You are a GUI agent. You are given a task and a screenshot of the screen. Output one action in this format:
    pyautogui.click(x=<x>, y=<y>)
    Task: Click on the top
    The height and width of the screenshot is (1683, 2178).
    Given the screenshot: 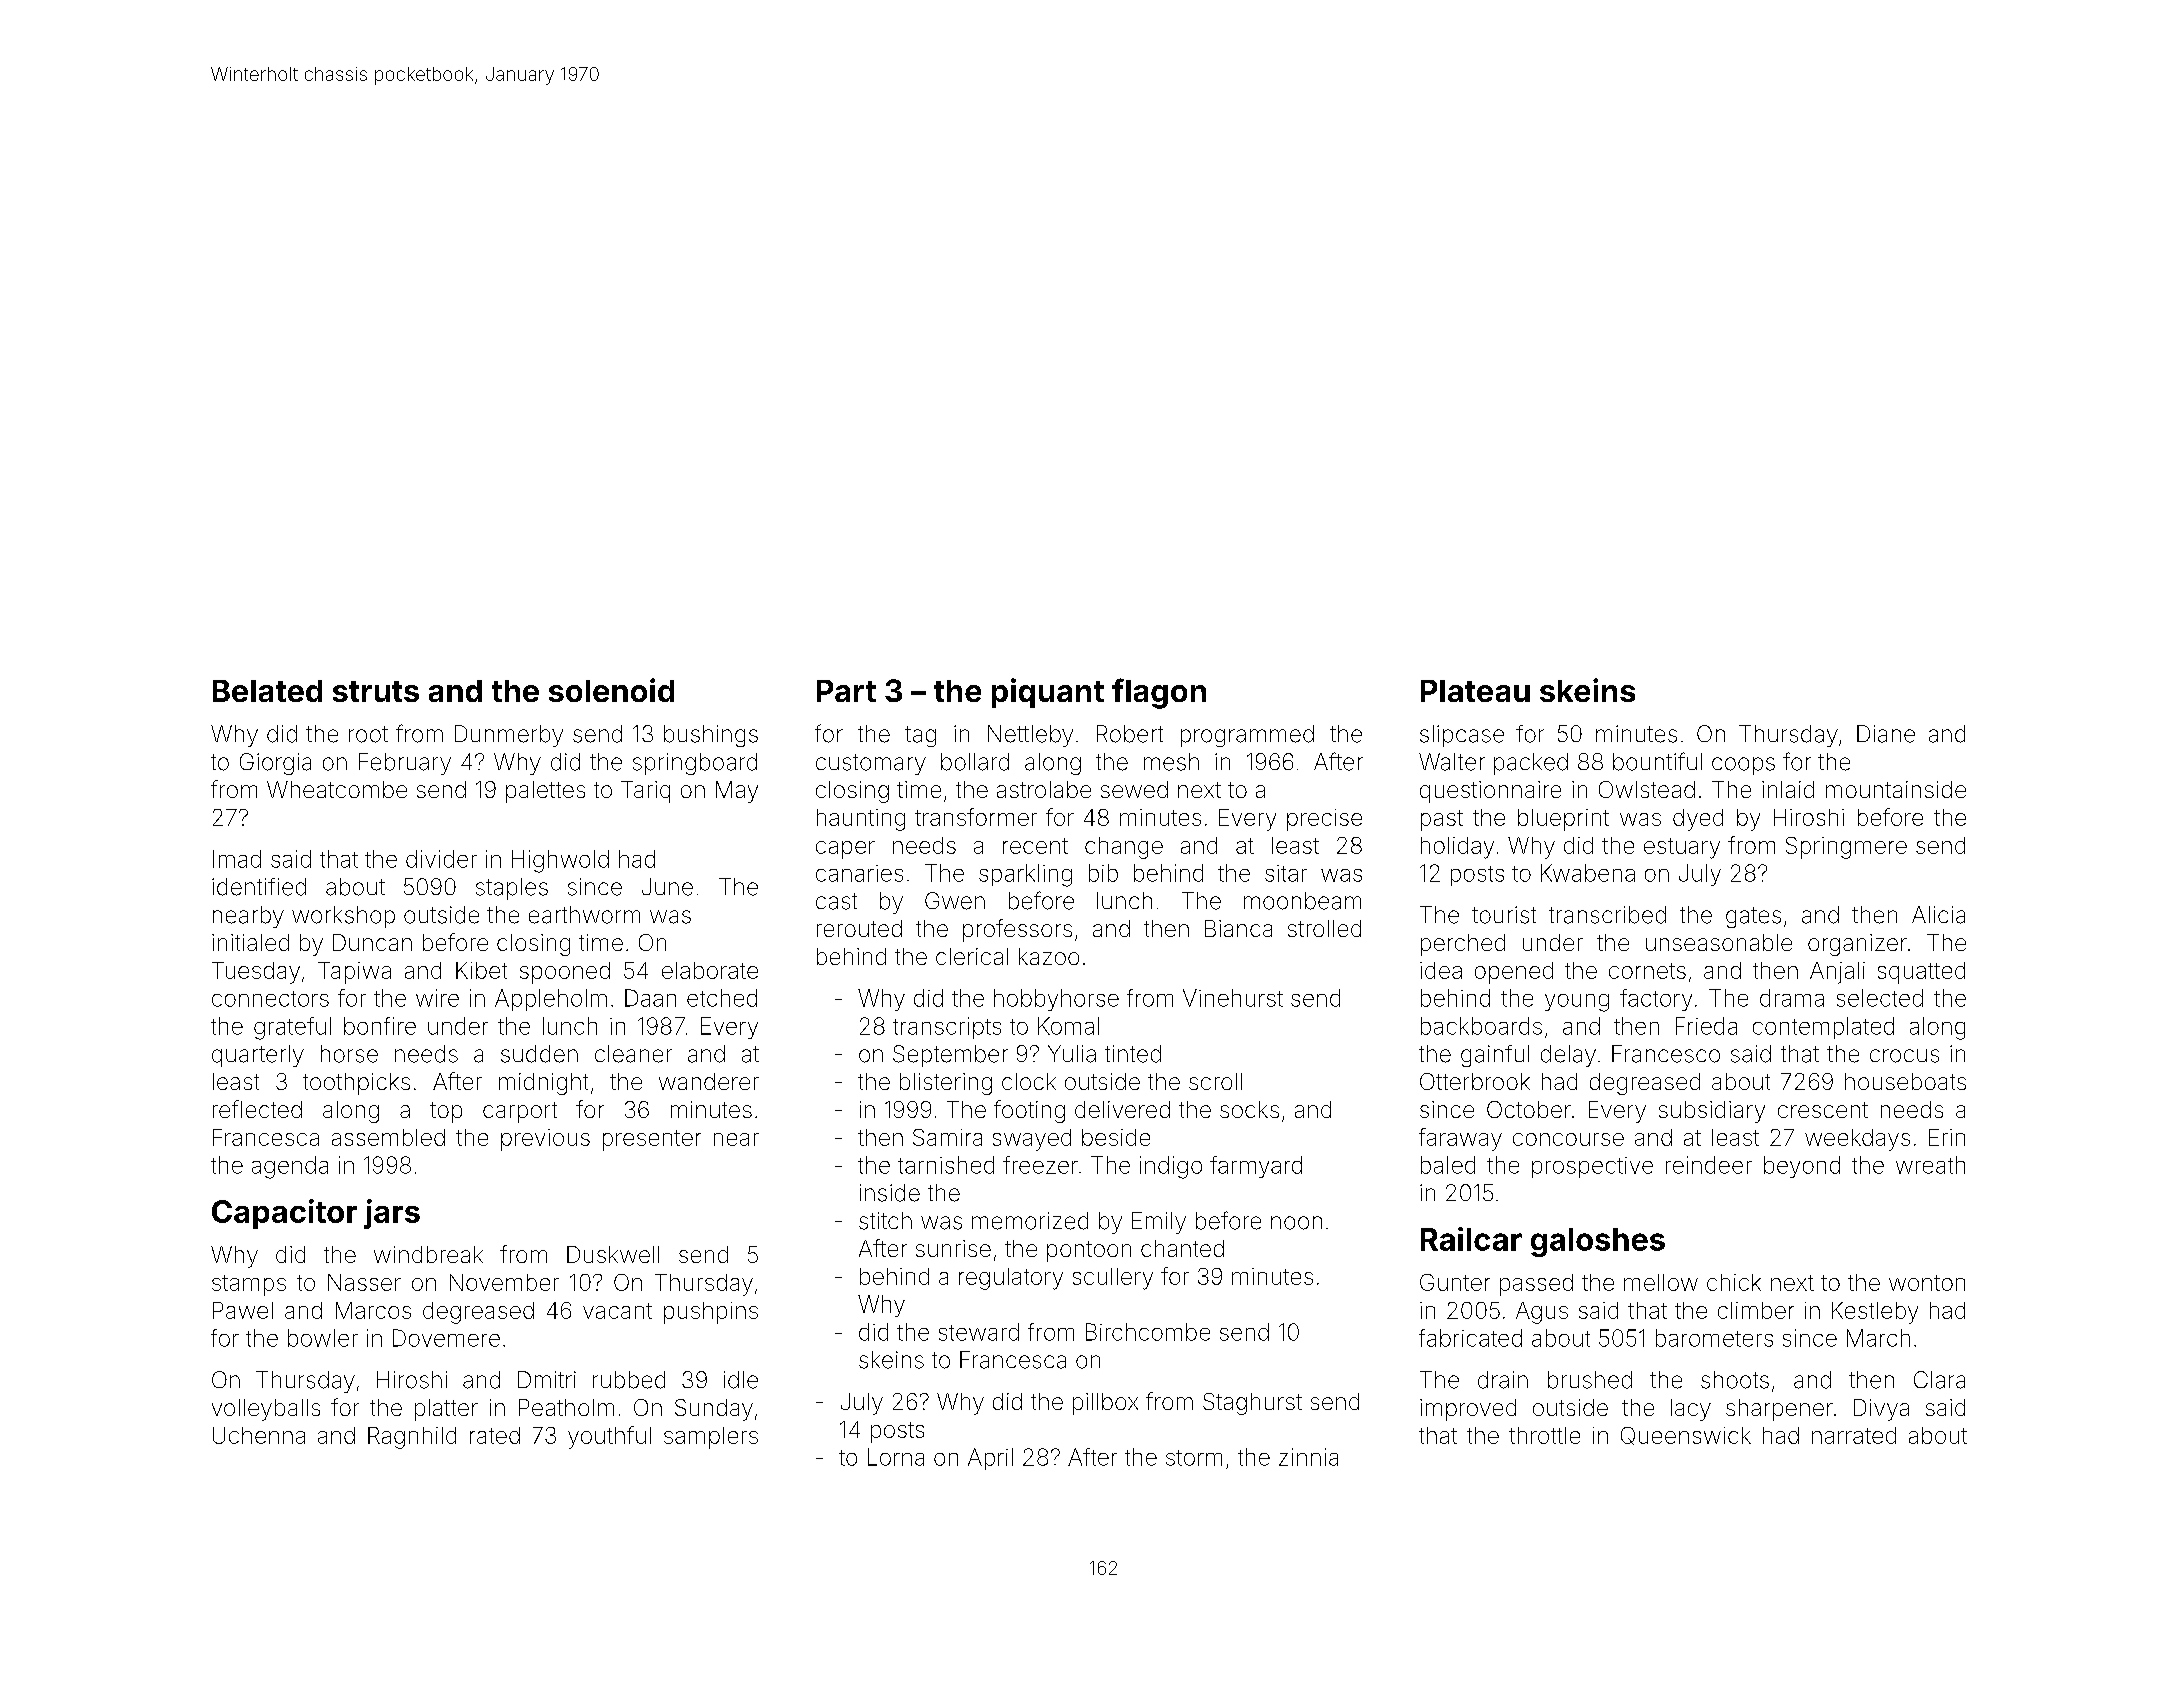 What is the action you would take?
    pyautogui.click(x=446, y=1112)
